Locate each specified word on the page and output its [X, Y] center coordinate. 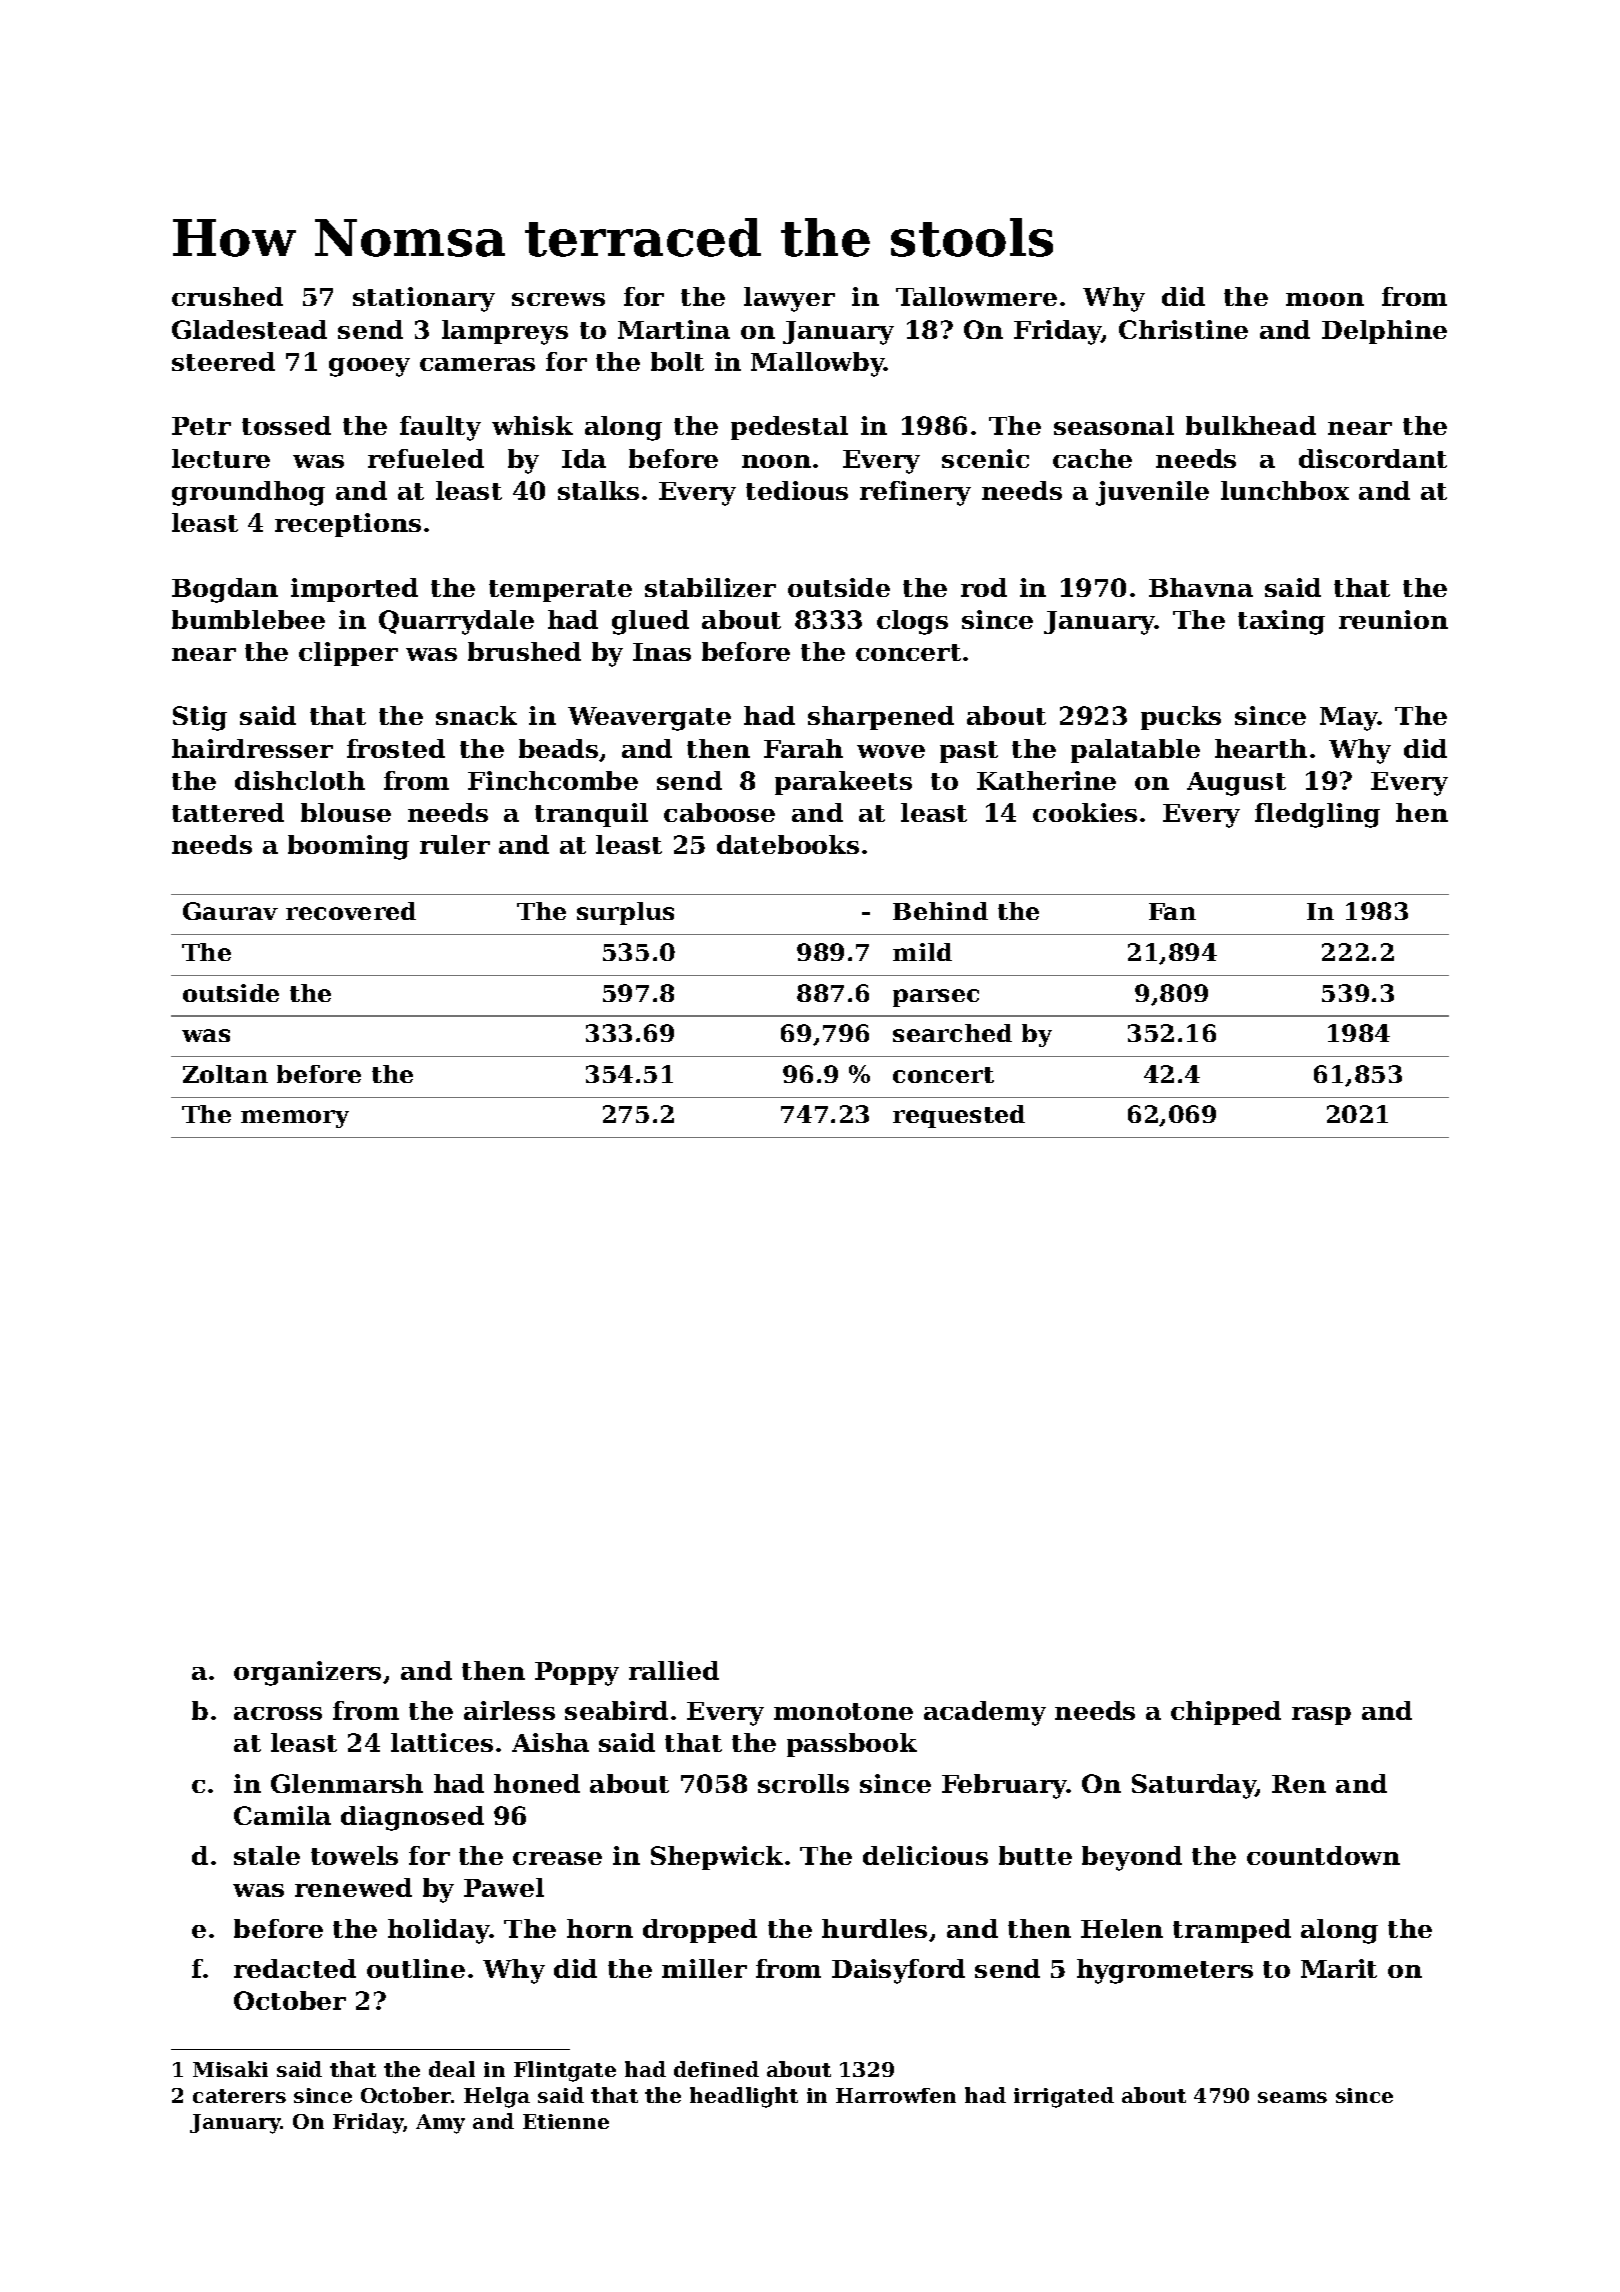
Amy [440, 2124]
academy [985, 1713]
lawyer [789, 299]
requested [959, 1116]
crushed [227, 296]
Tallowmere [976, 296]
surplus [625, 913]
